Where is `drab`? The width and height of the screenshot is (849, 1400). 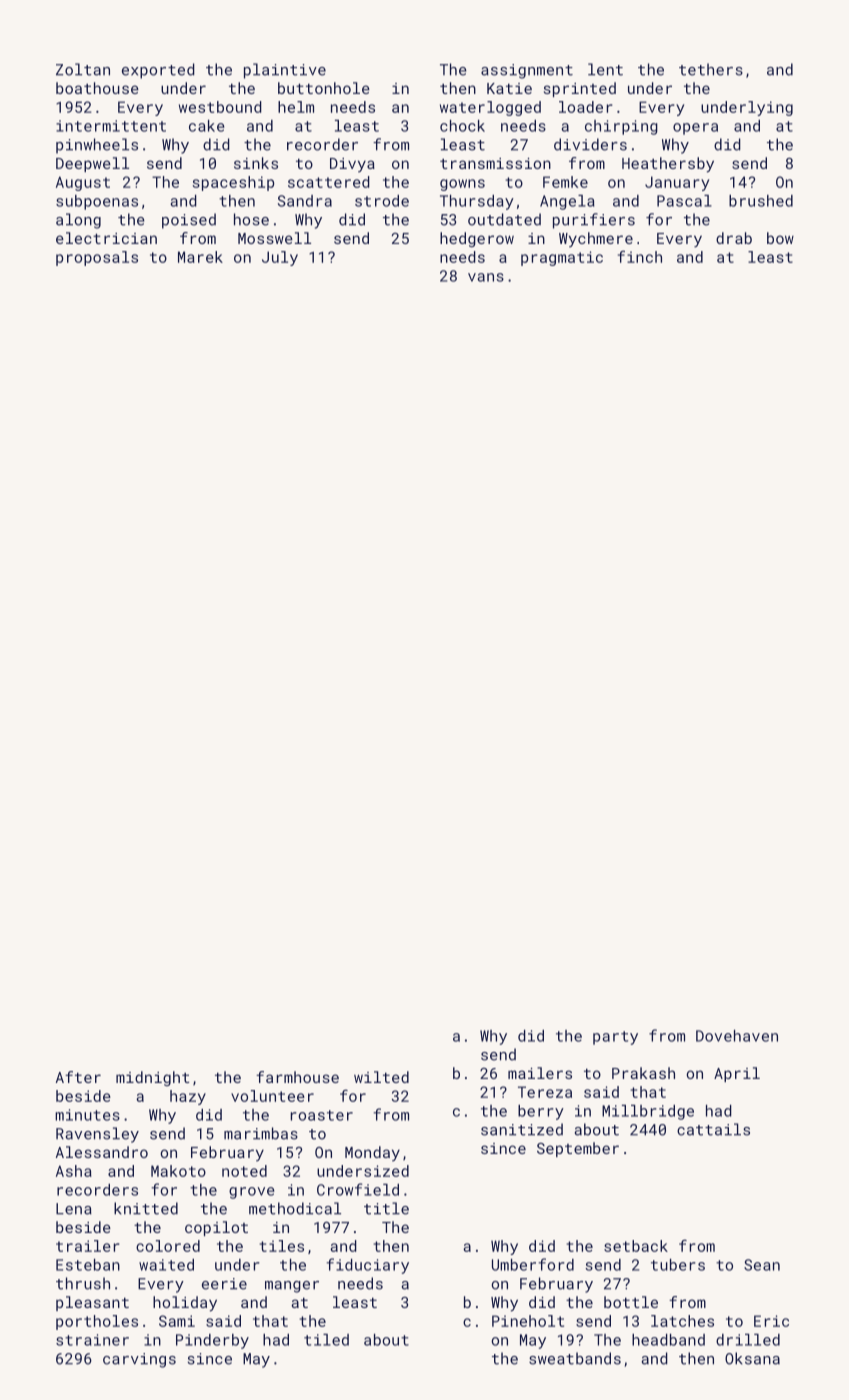
drab is located at coordinates (734, 238).
